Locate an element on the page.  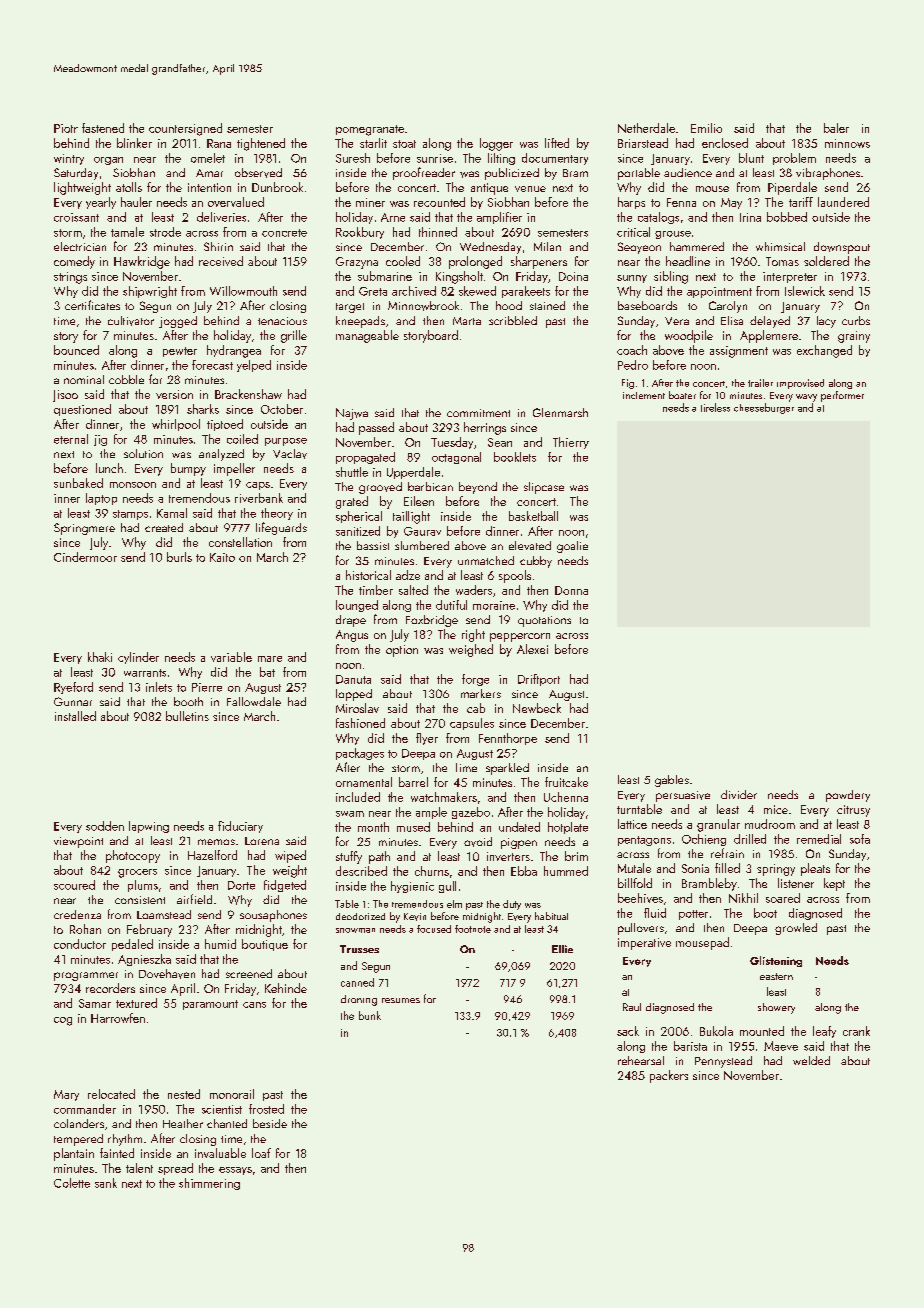
thinned is located at coordinates (438, 232).
